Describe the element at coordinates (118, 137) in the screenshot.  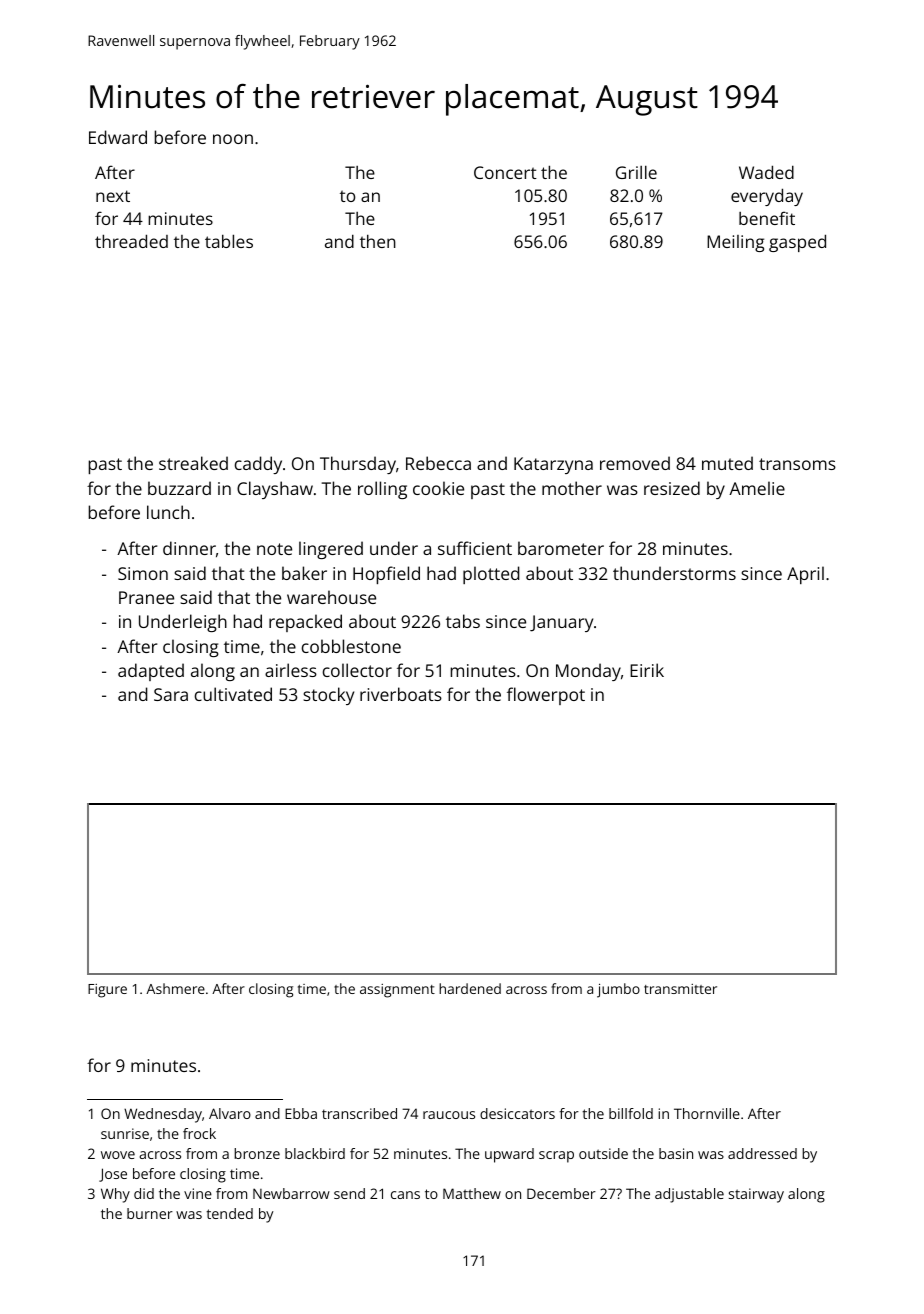
I see `Edward` at that location.
